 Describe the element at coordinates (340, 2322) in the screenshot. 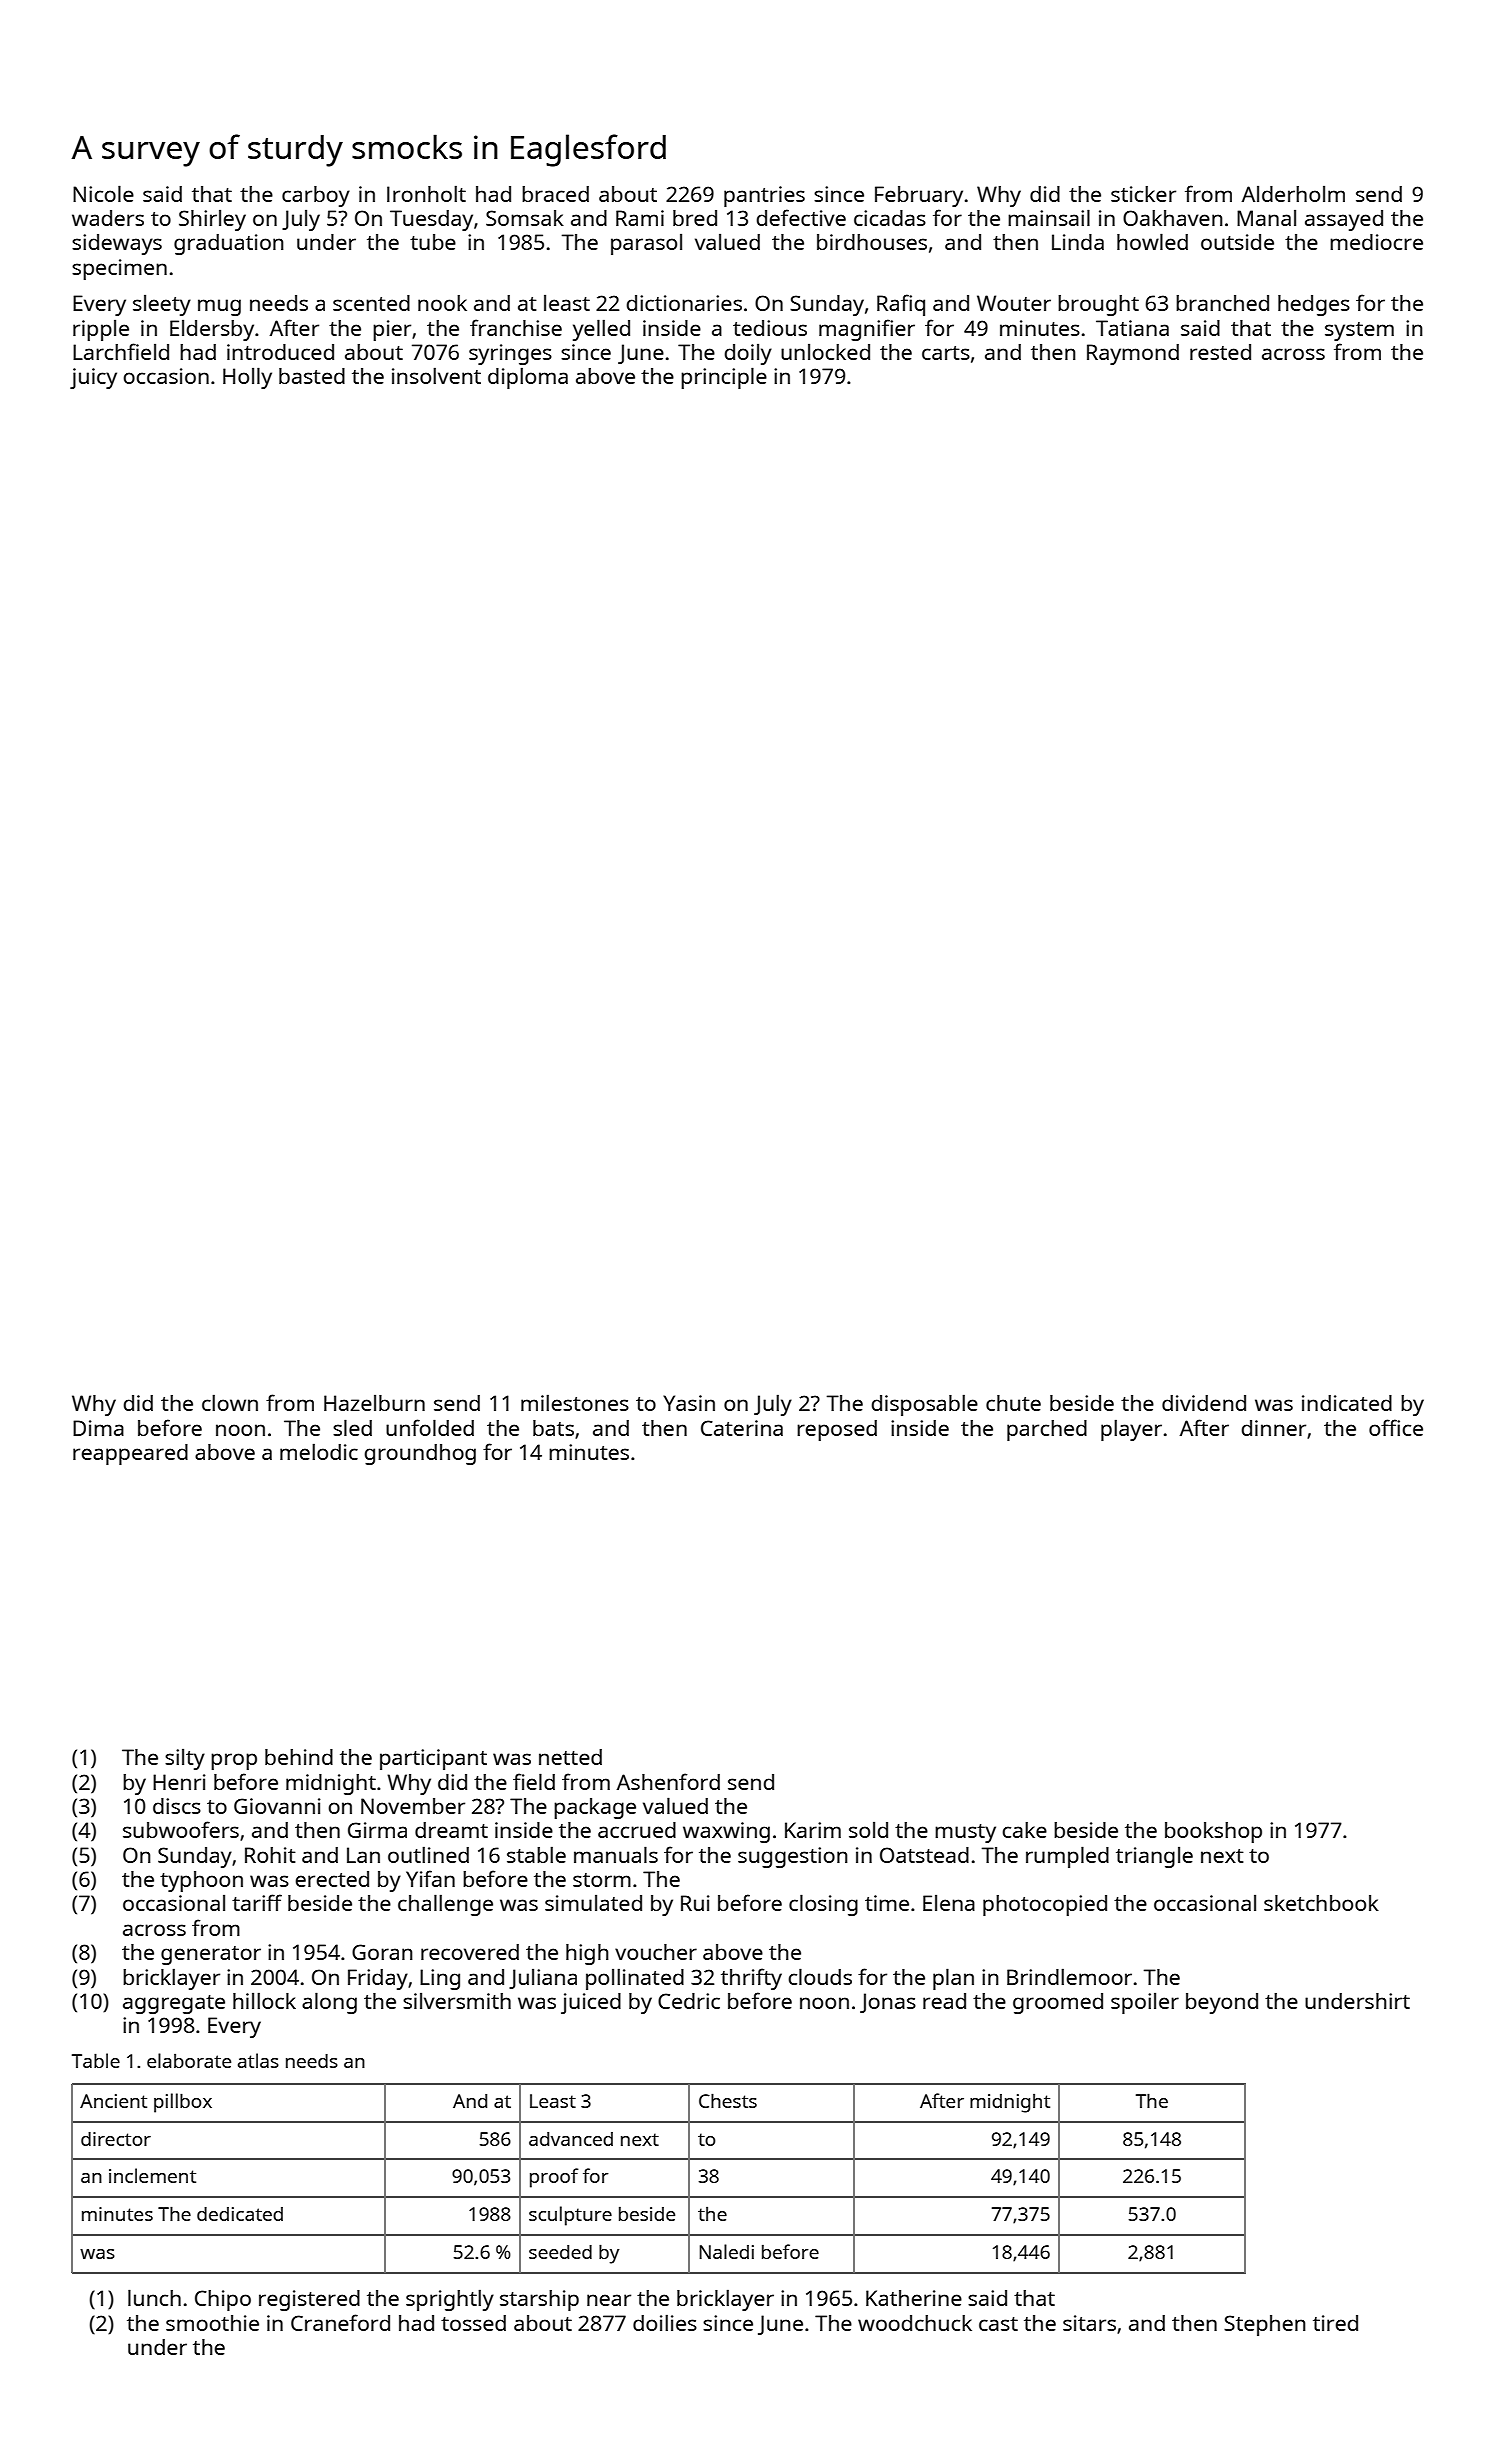

I see `Craneford` at that location.
